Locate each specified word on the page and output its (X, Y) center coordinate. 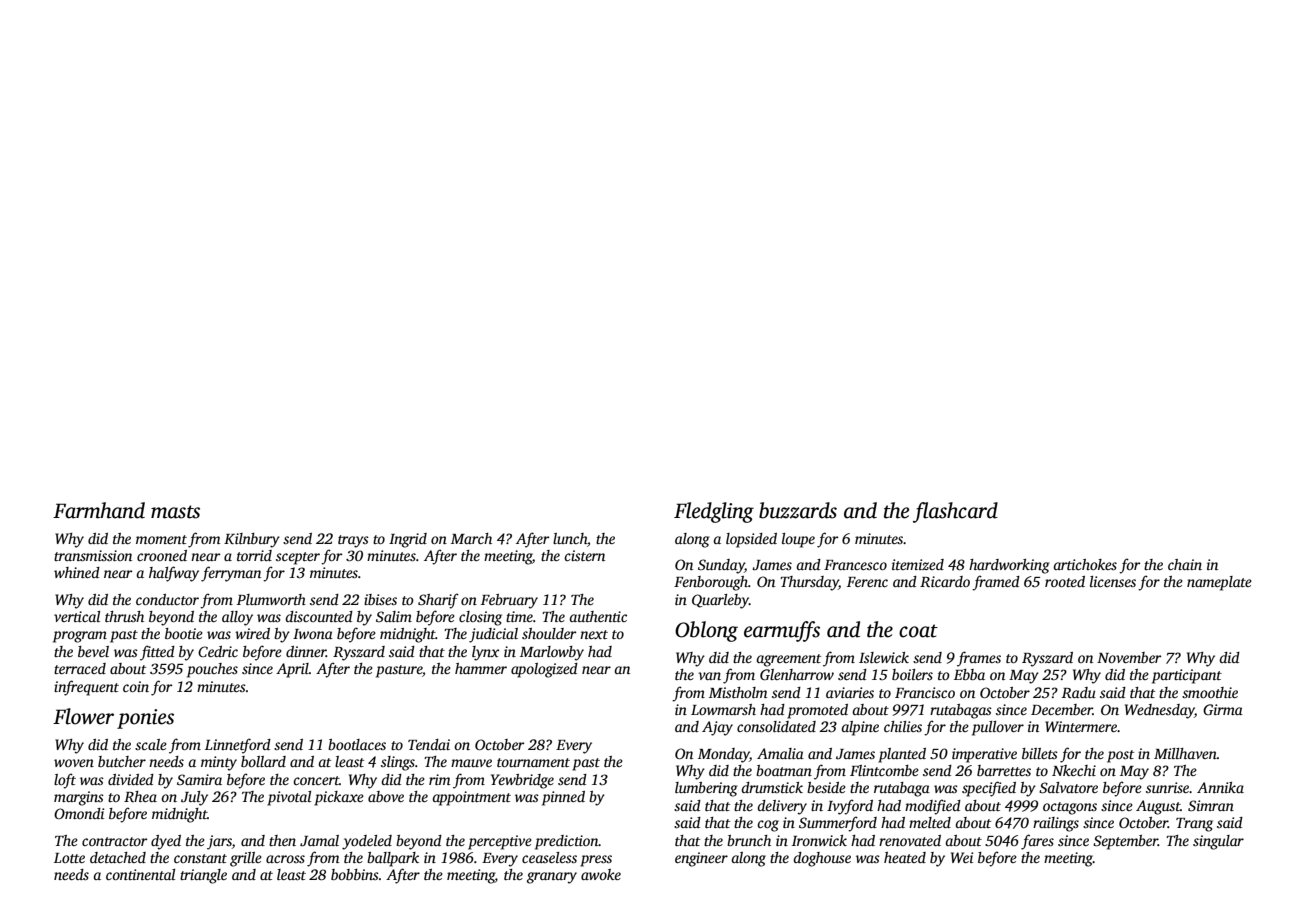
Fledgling (714, 512)
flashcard (955, 512)
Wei (962, 857)
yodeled (367, 842)
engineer (701, 859)
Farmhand (99, 510)
